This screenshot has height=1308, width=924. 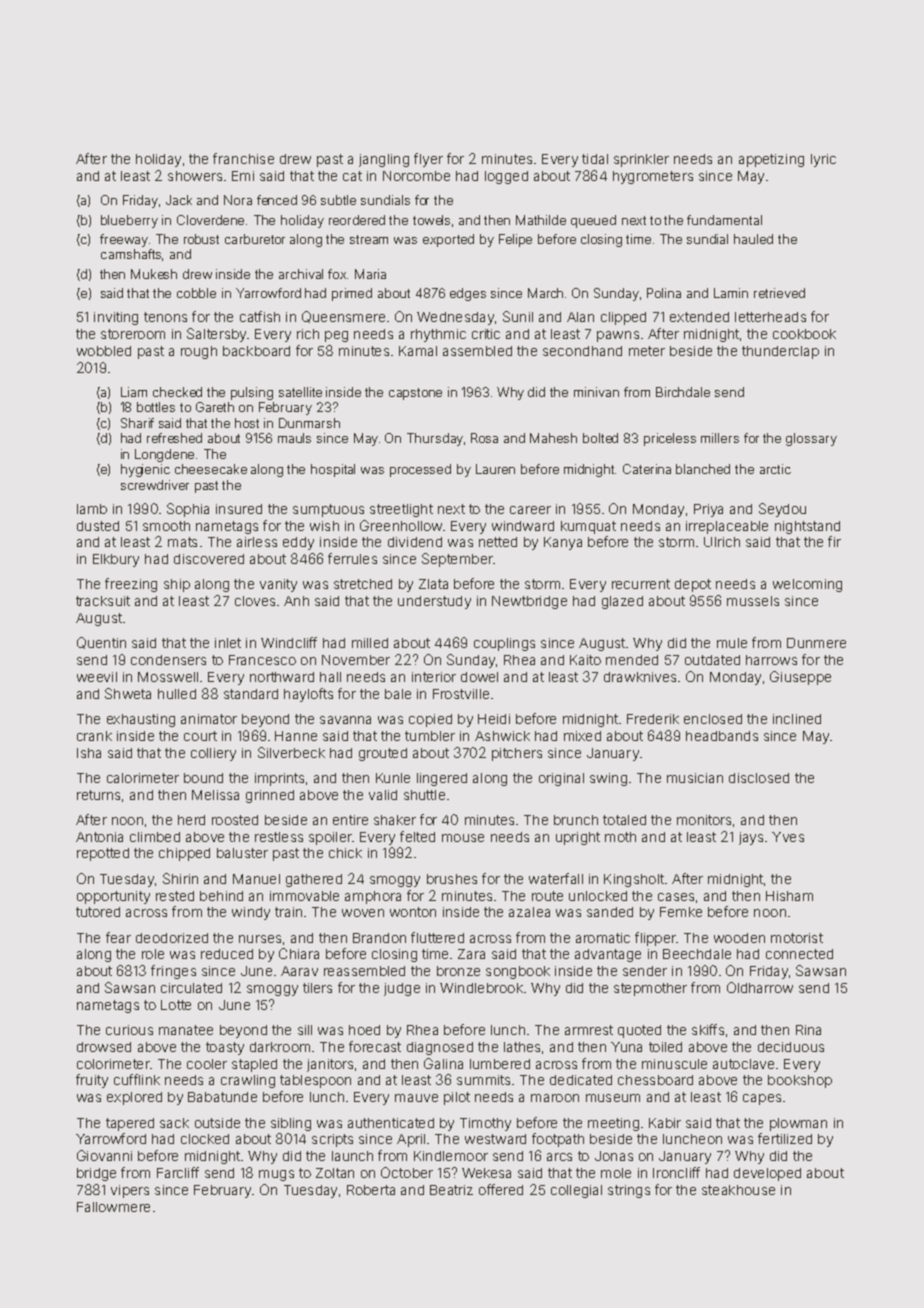 I want to click on Roberta, so click(x=371, y=1190).
